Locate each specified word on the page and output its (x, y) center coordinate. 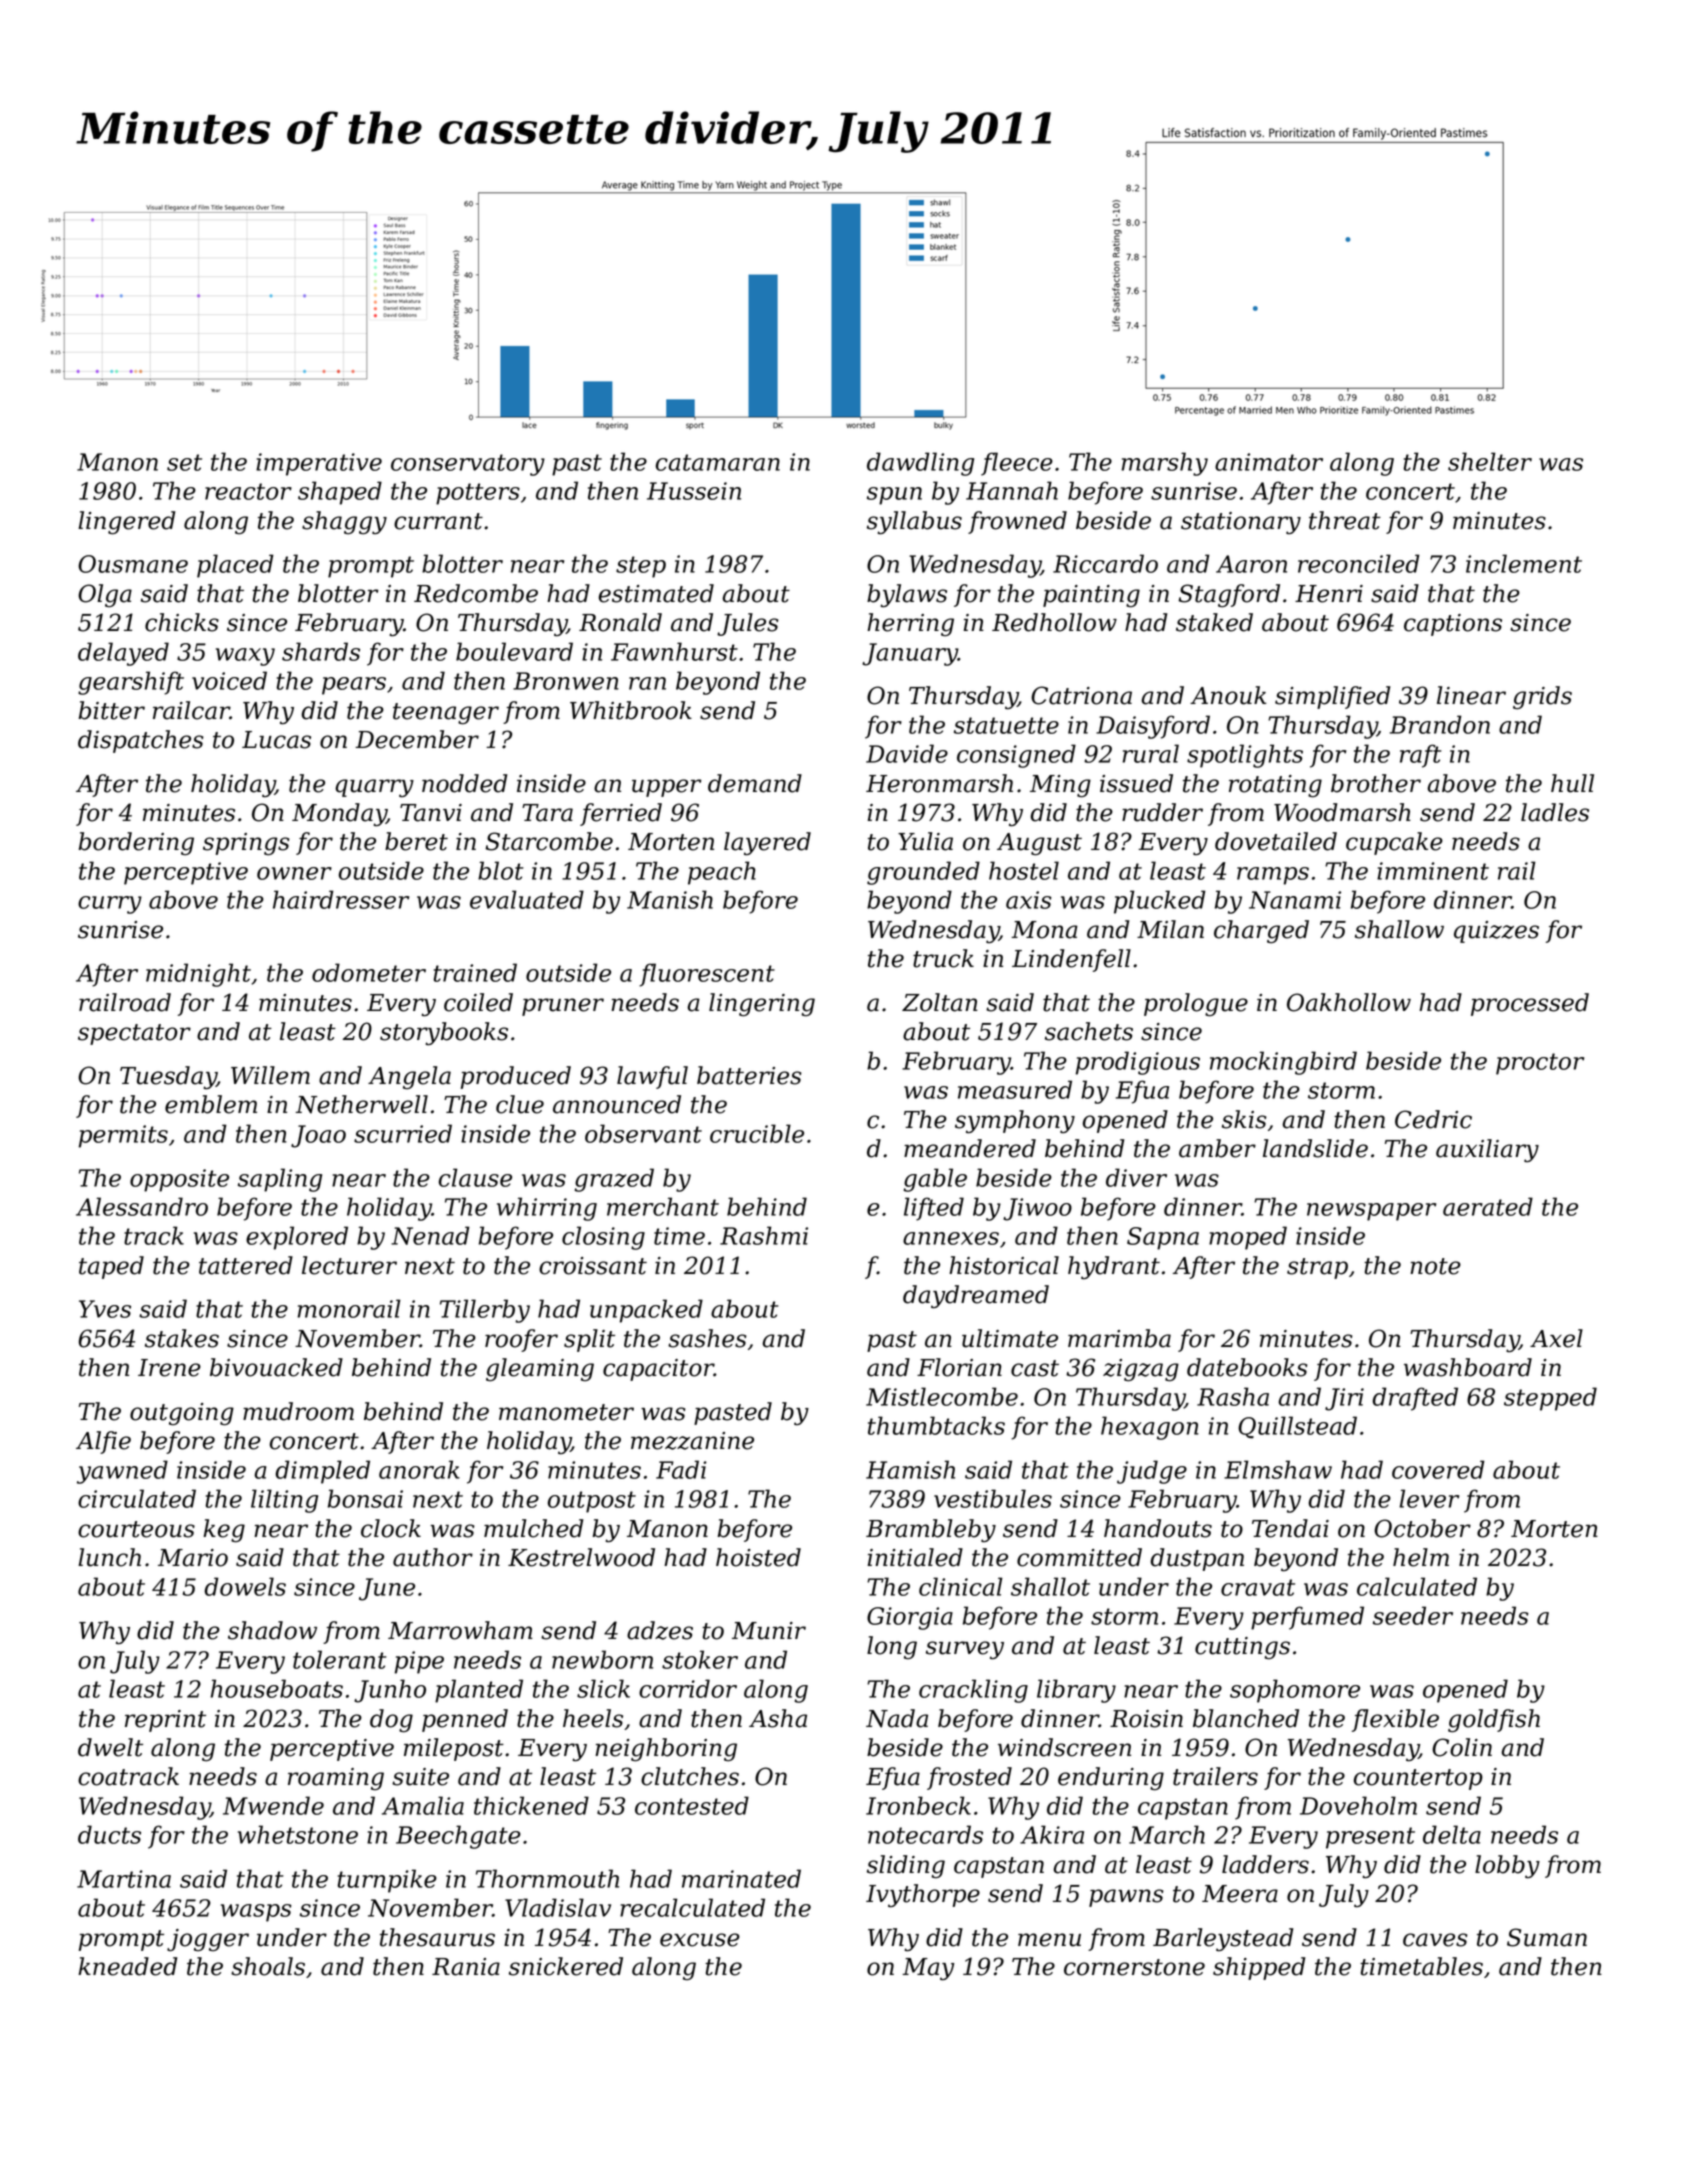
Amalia (423, 1805)
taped (111, 1267)
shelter (1490, 461)
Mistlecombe (942, 1396)
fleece (1017, 464)
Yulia (925, 841)
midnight (198, 975)
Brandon (1440, 724)
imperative (319, 464)
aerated (1488, 1206)
